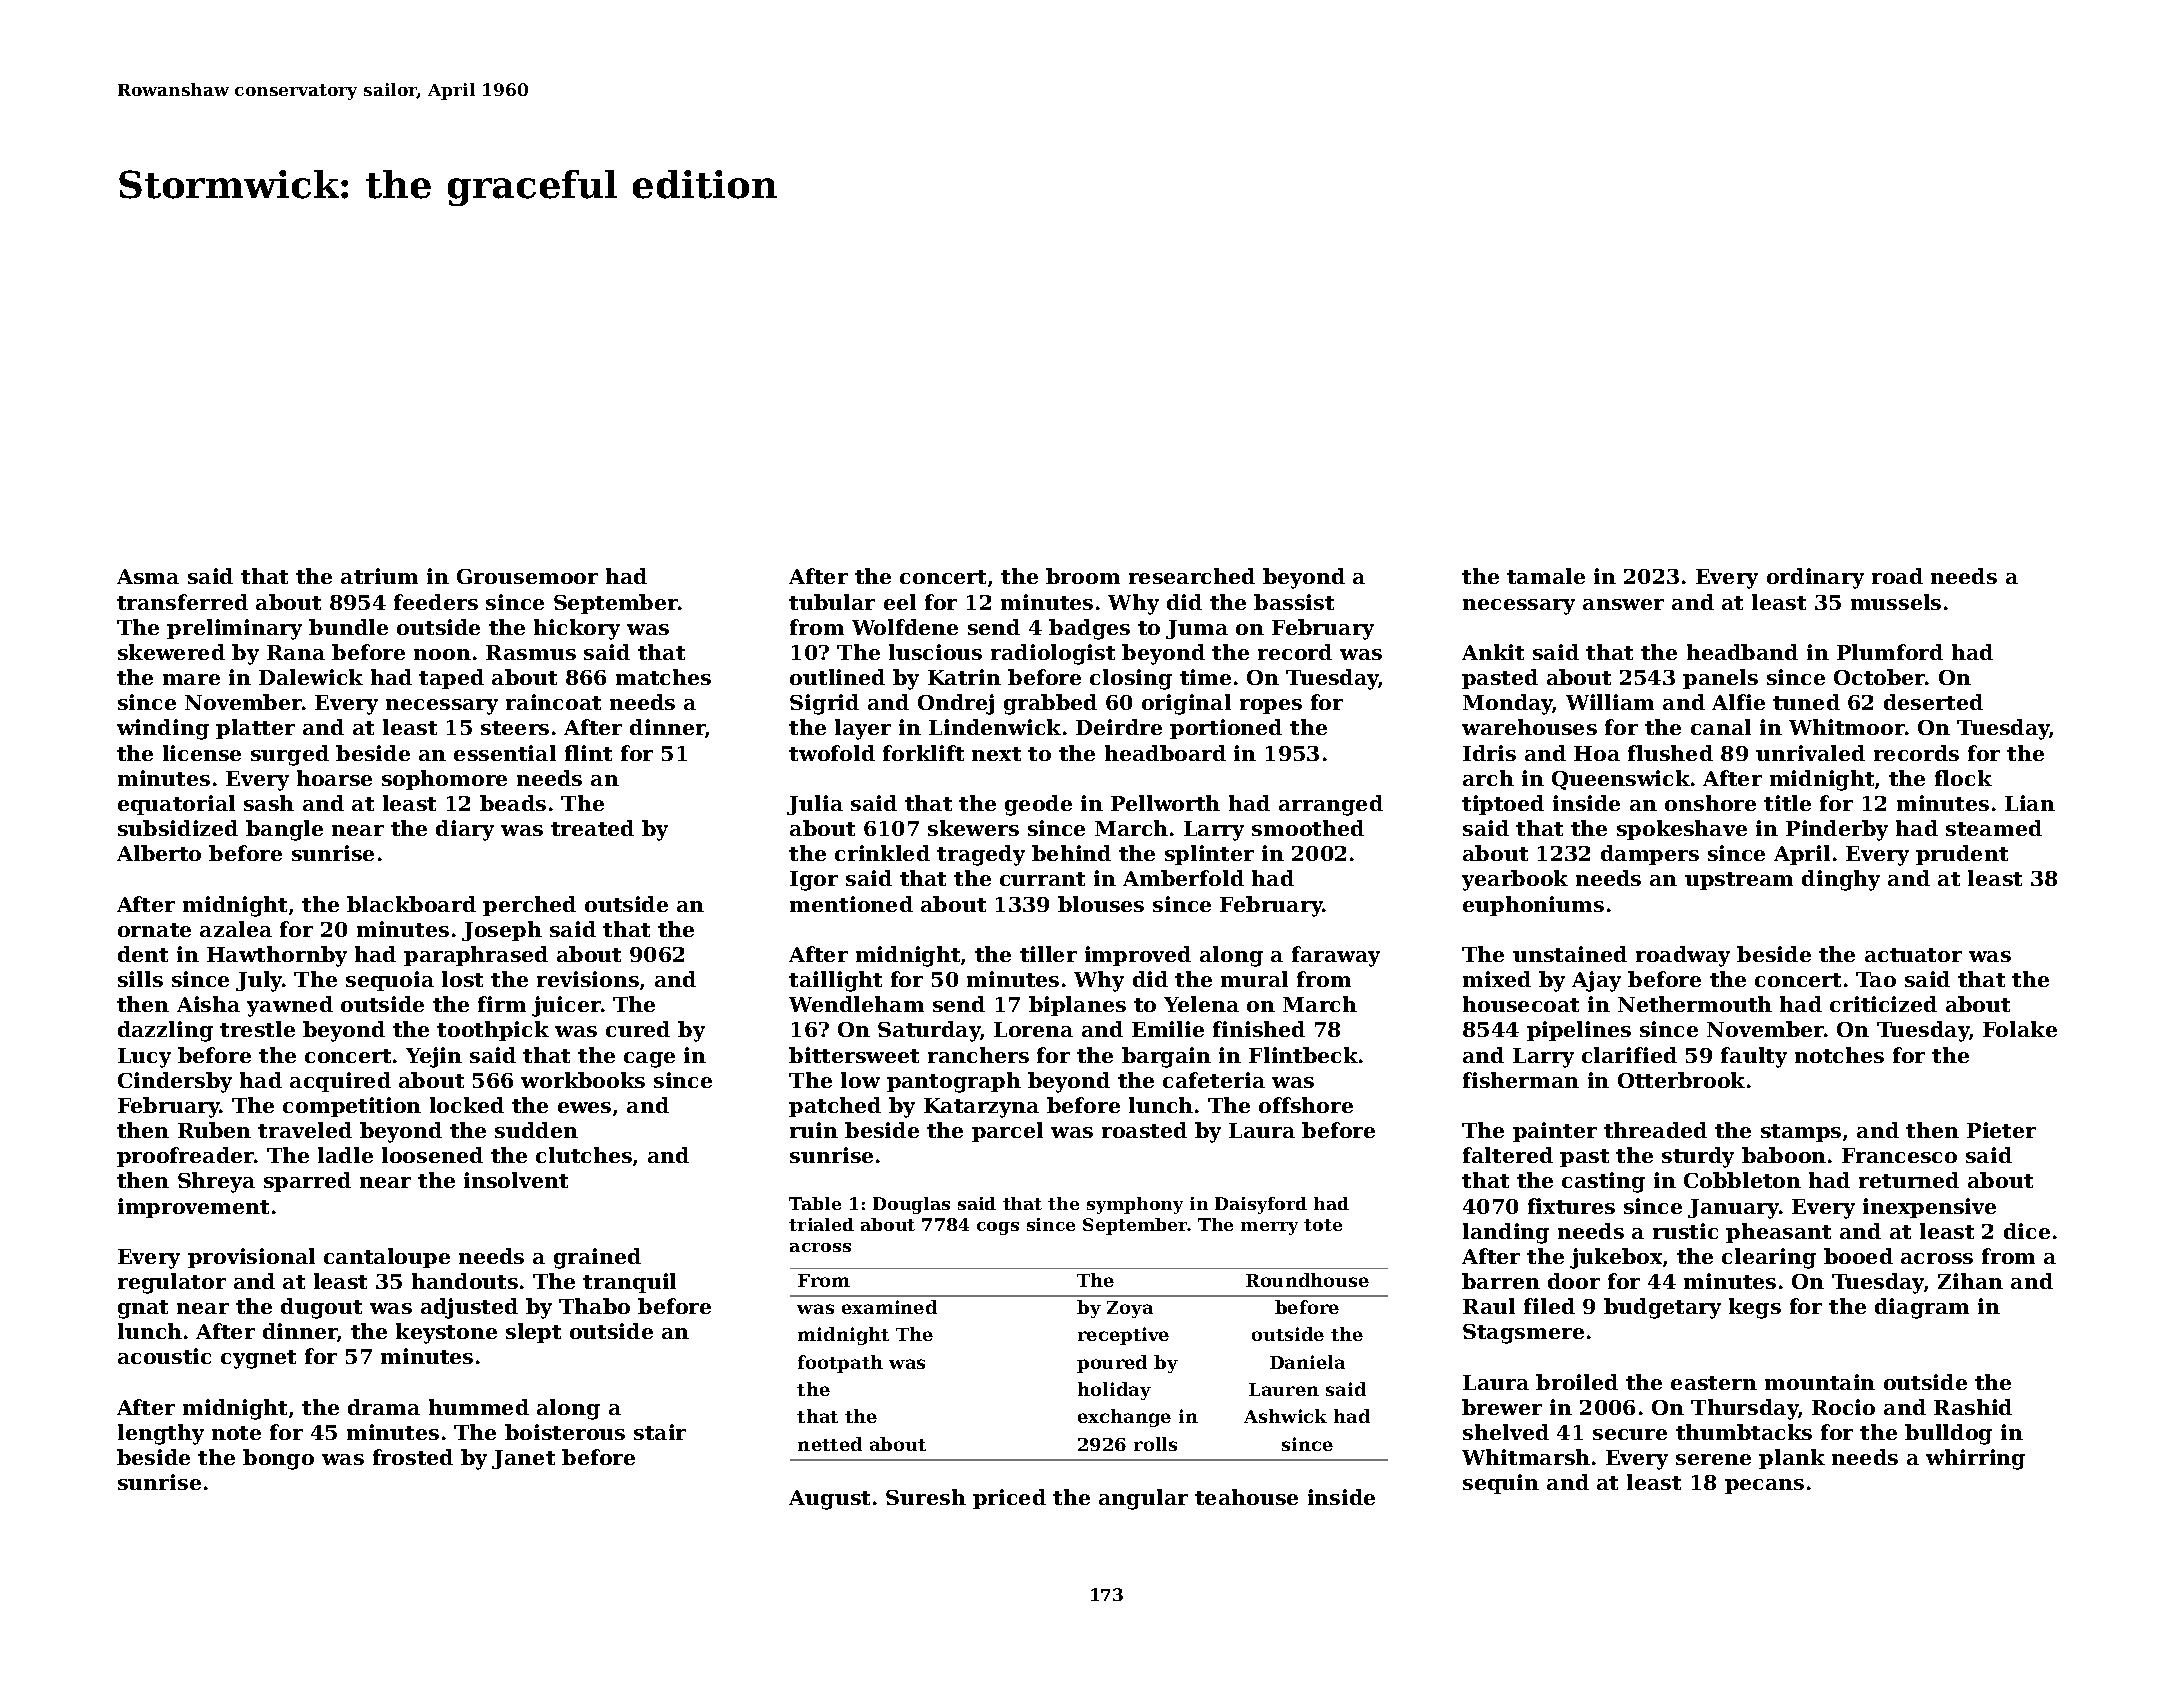  Describe the element at coordinates (1815, 578) in the screenshot. I see `ordinary` at that location.
